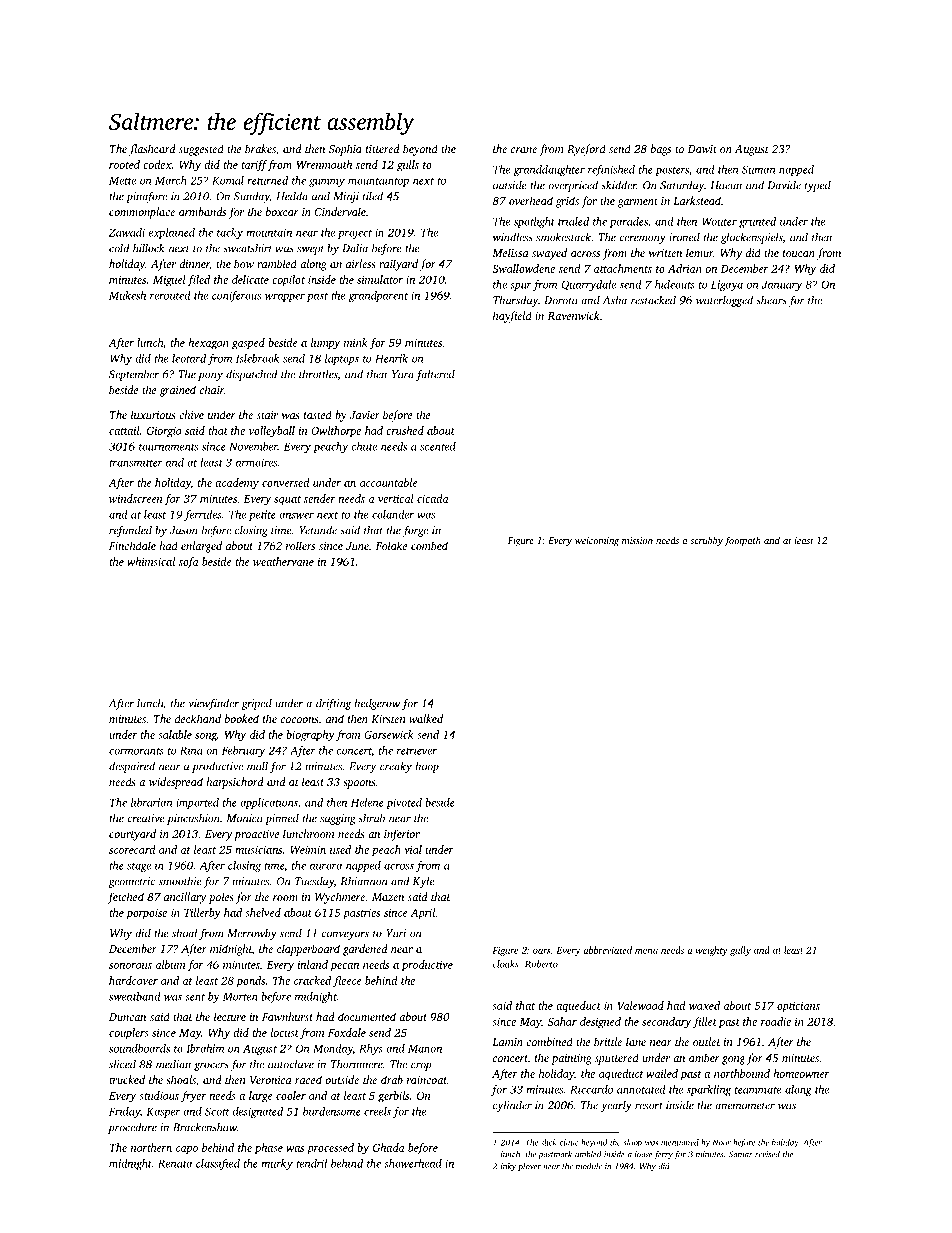 This document has width=952, height=1233. I want to click on granddaughter, so click(549, 170).
